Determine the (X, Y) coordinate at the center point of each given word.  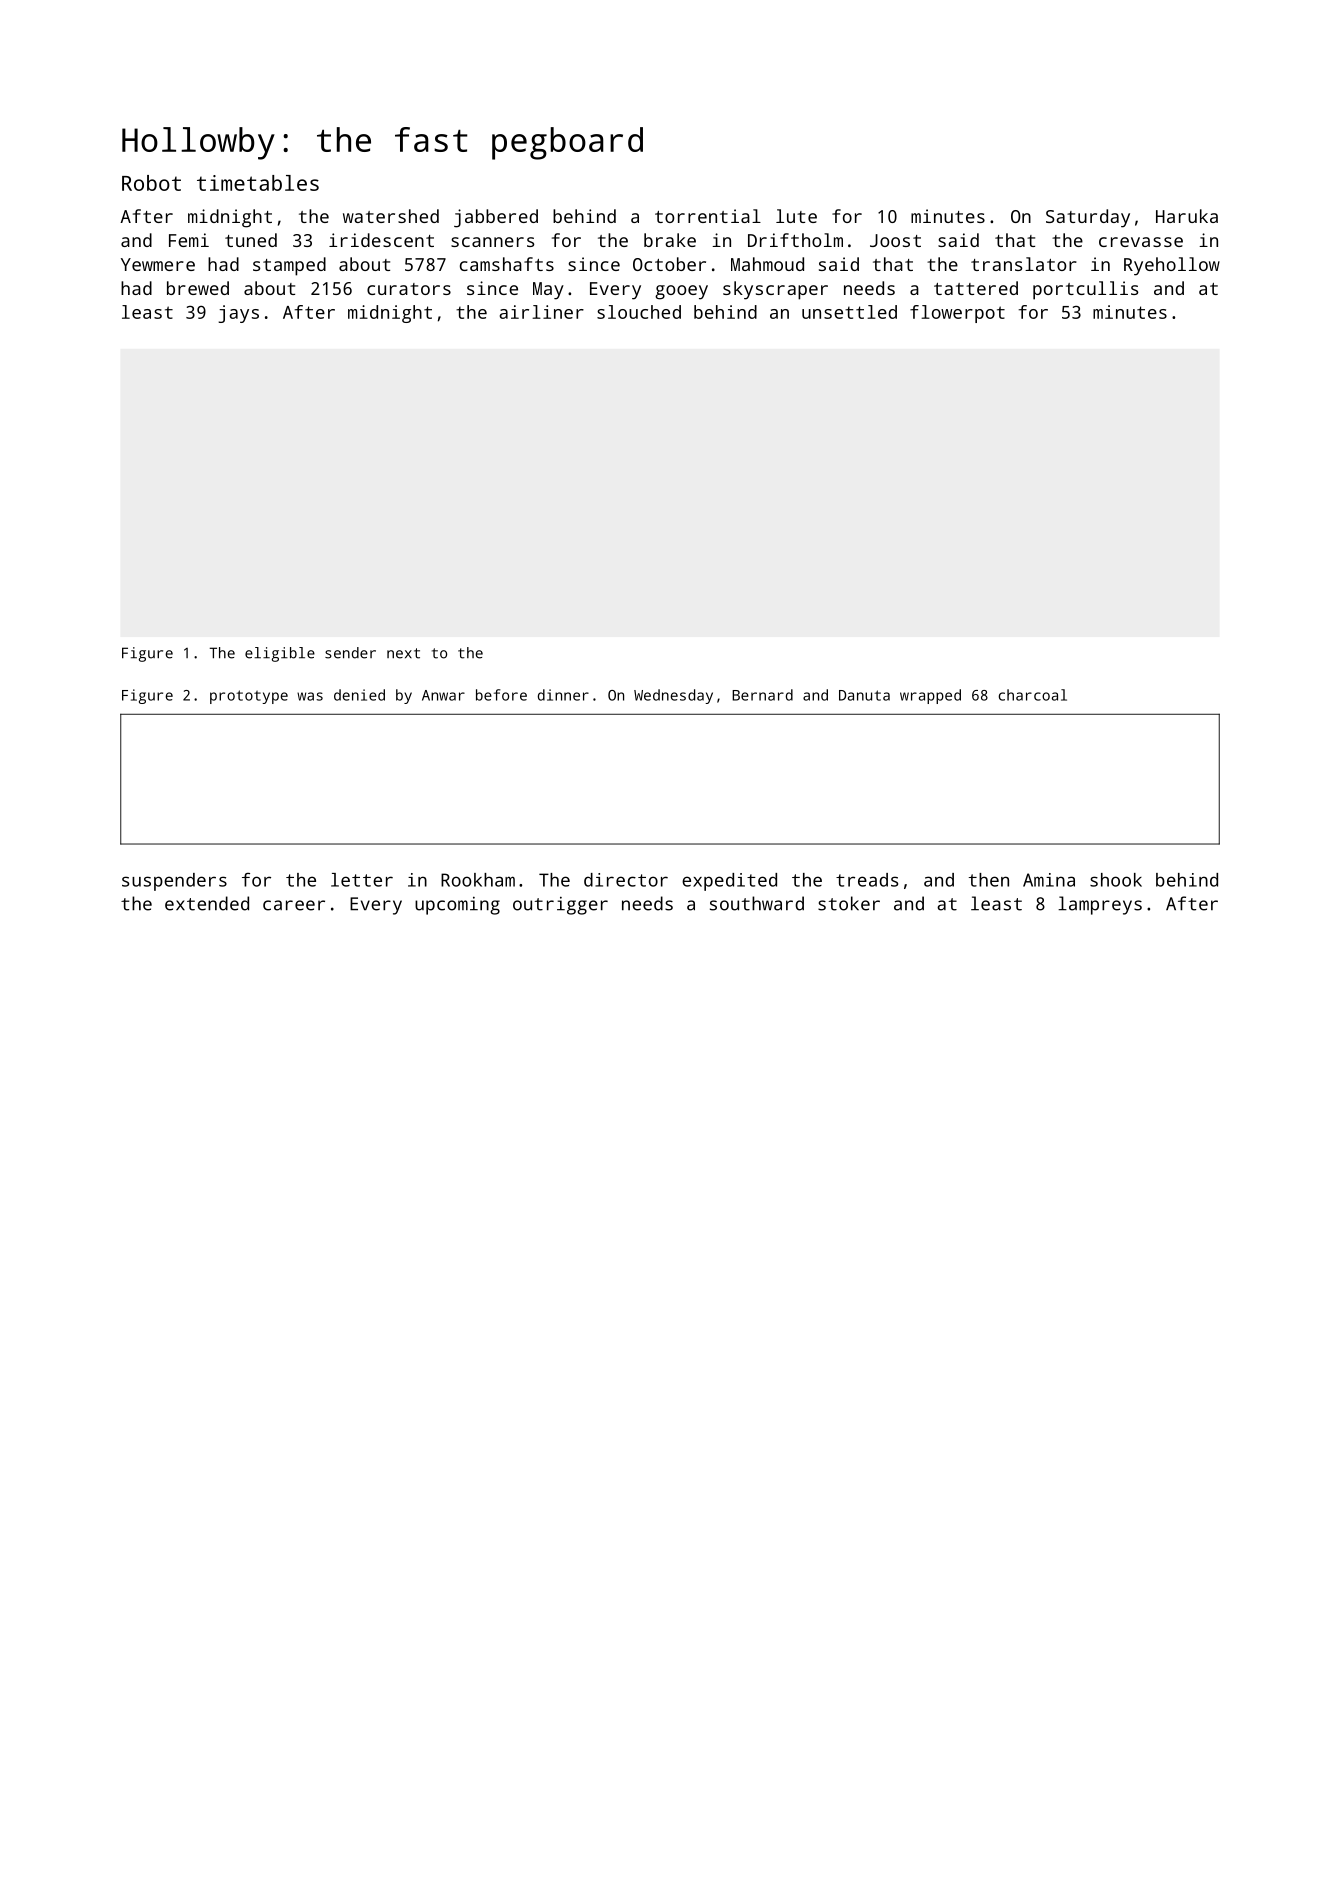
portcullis (1085, 290)
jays (239, 314)
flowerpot (957, 314)
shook (1116, 880)
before (501, 695)
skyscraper (775, 290)
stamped (289, 266)
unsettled (849, 312)
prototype (249, 697)
